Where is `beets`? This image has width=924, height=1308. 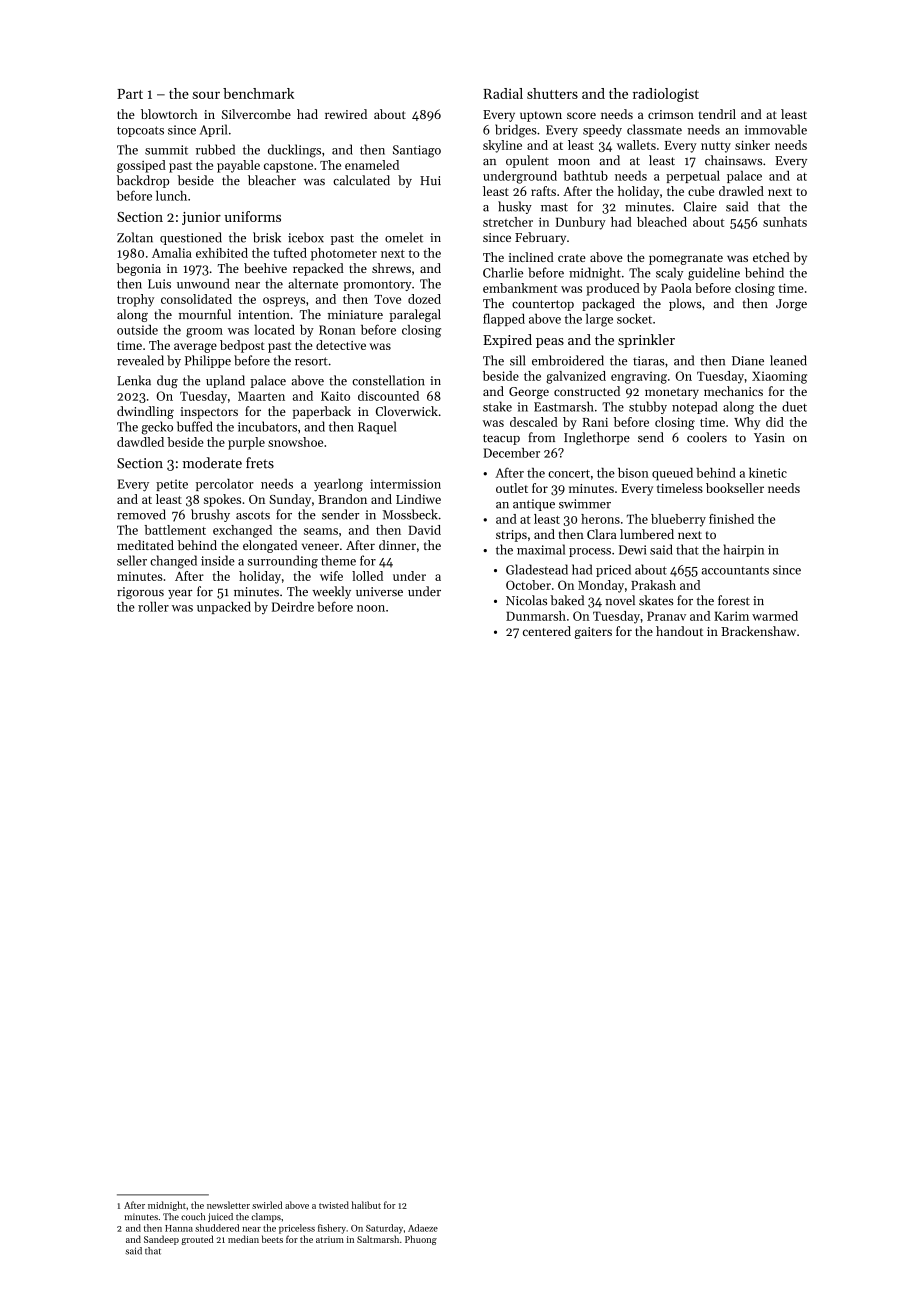 beets is located at coordinates (272, 1239).
